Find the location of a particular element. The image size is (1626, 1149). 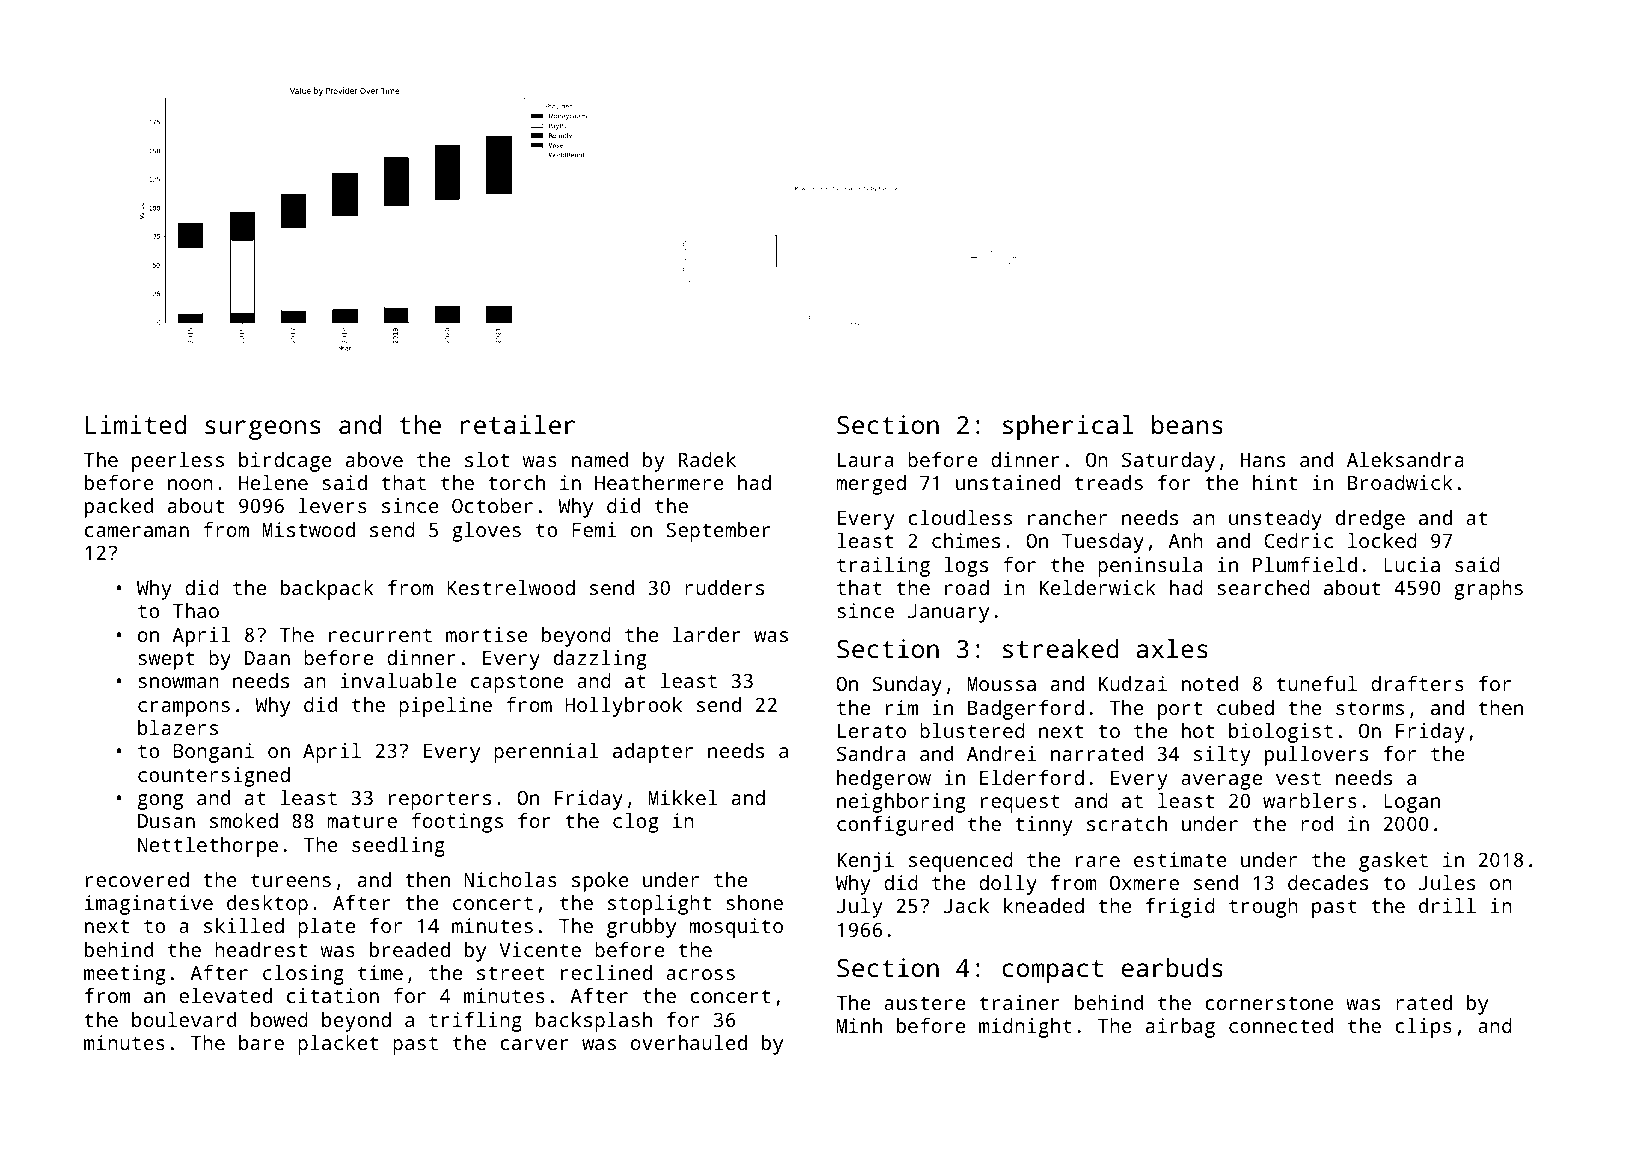

merged is located at coordinates (871, 485).
